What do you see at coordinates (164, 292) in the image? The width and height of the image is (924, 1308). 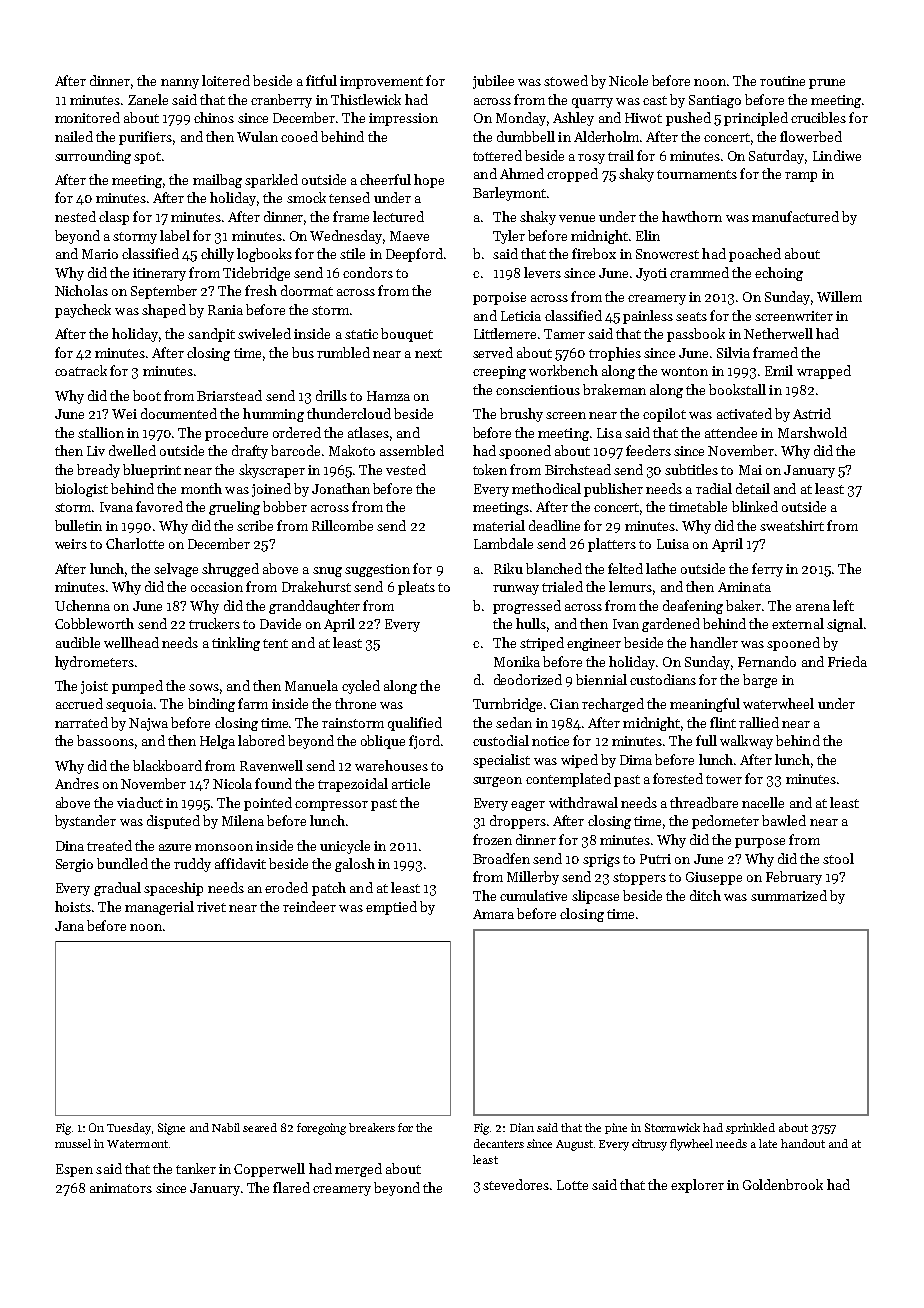 I see `September` at bounding box center [164, 292].
